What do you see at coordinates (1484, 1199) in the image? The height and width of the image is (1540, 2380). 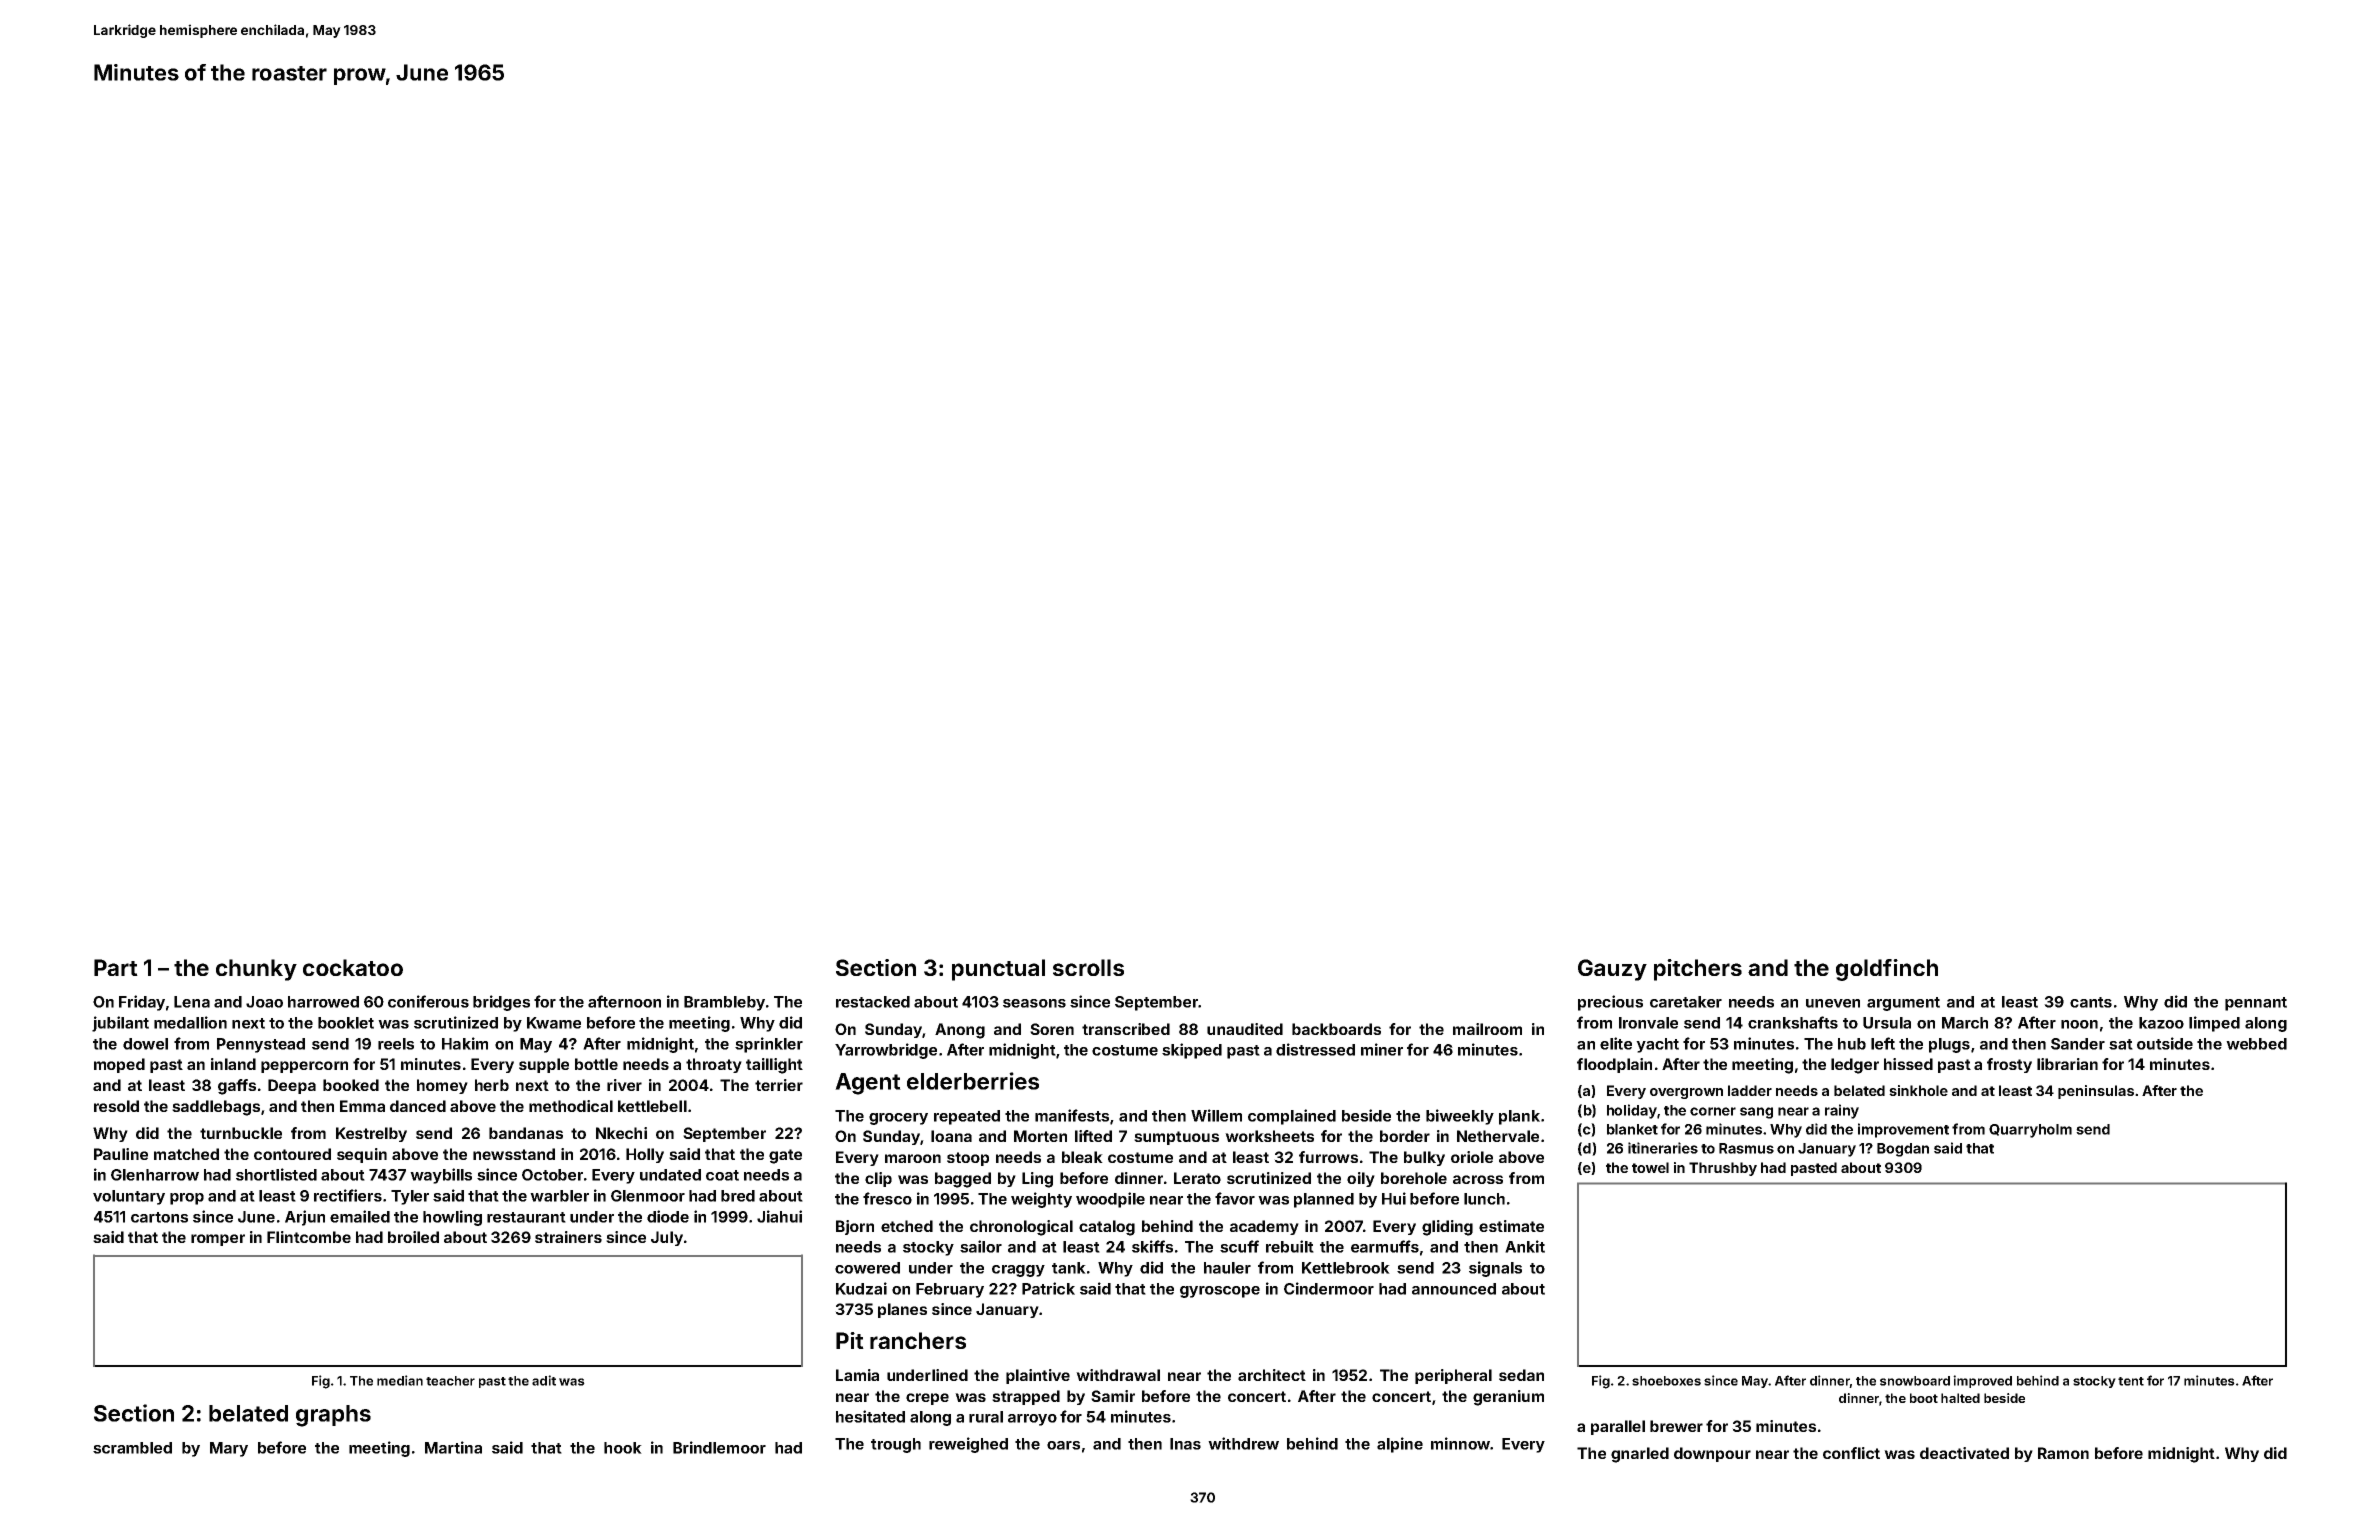 I see `lunch` at bounding box center [1484, 1199].
